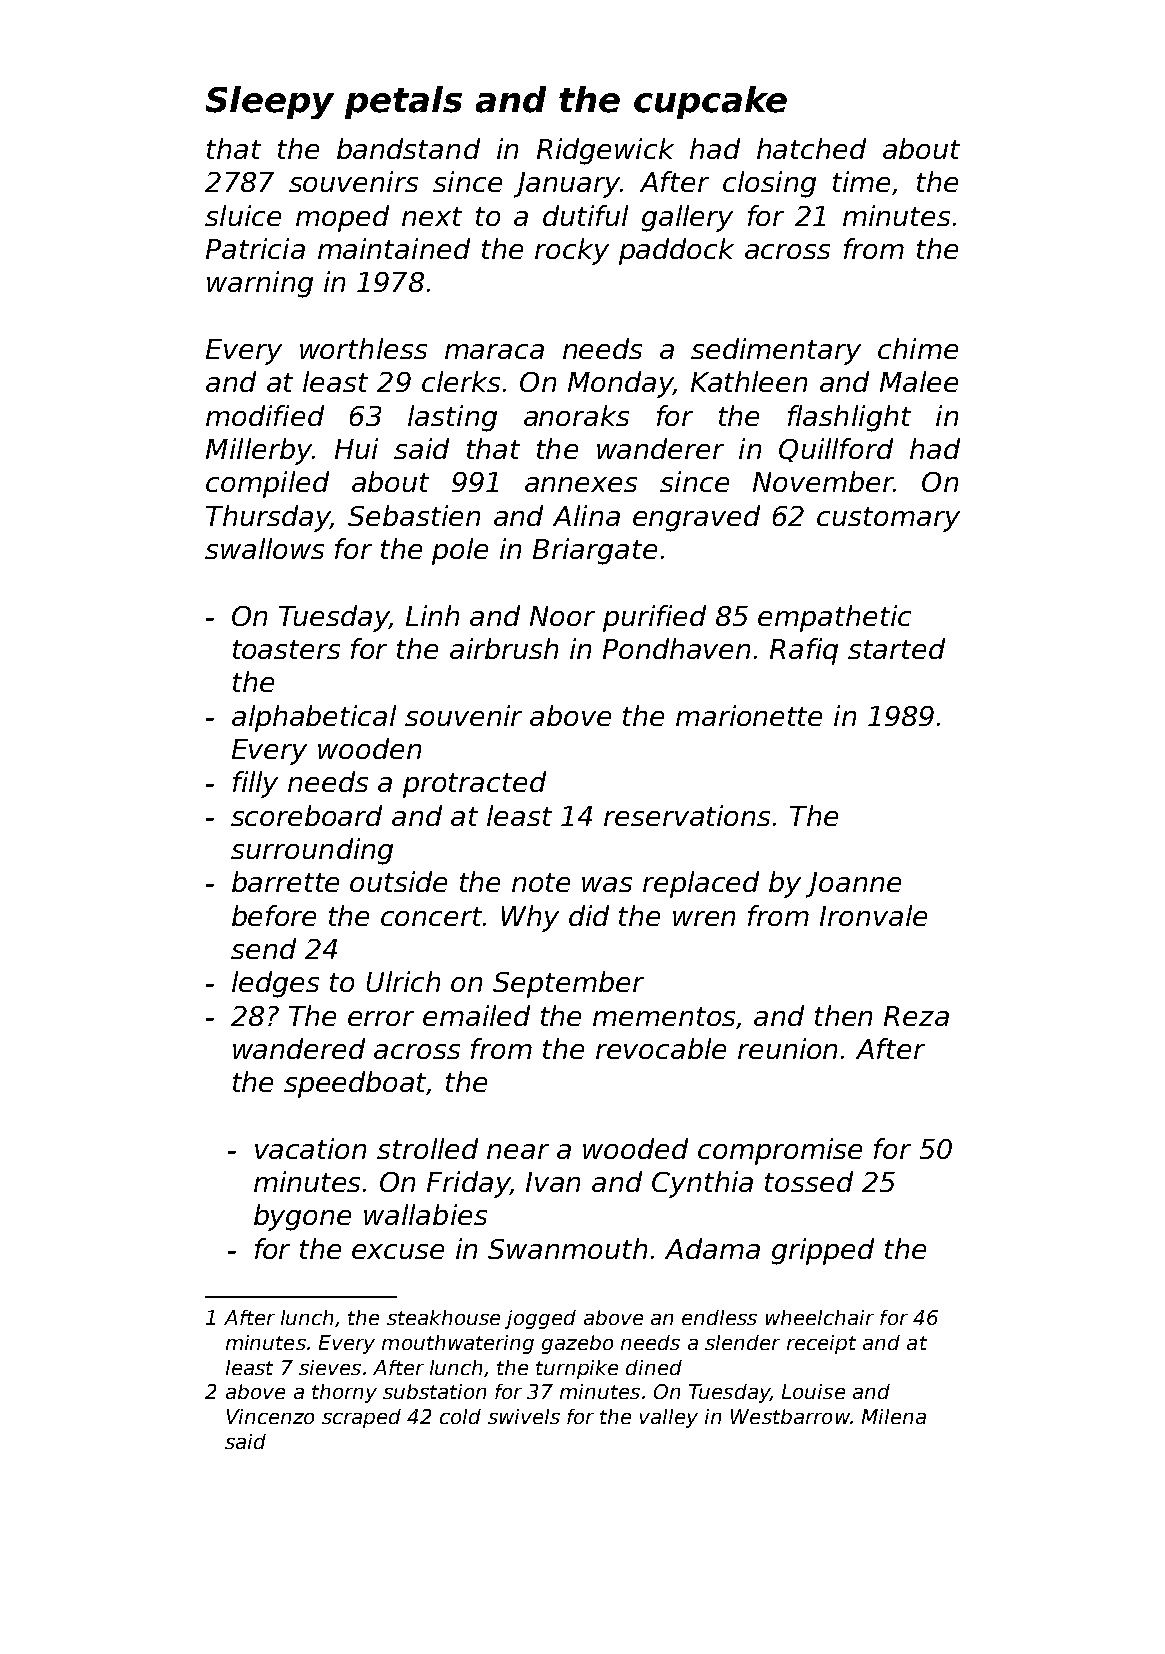  Describe the element at coordinates (710, 102) in the image. I see `cupcake` at that location.
